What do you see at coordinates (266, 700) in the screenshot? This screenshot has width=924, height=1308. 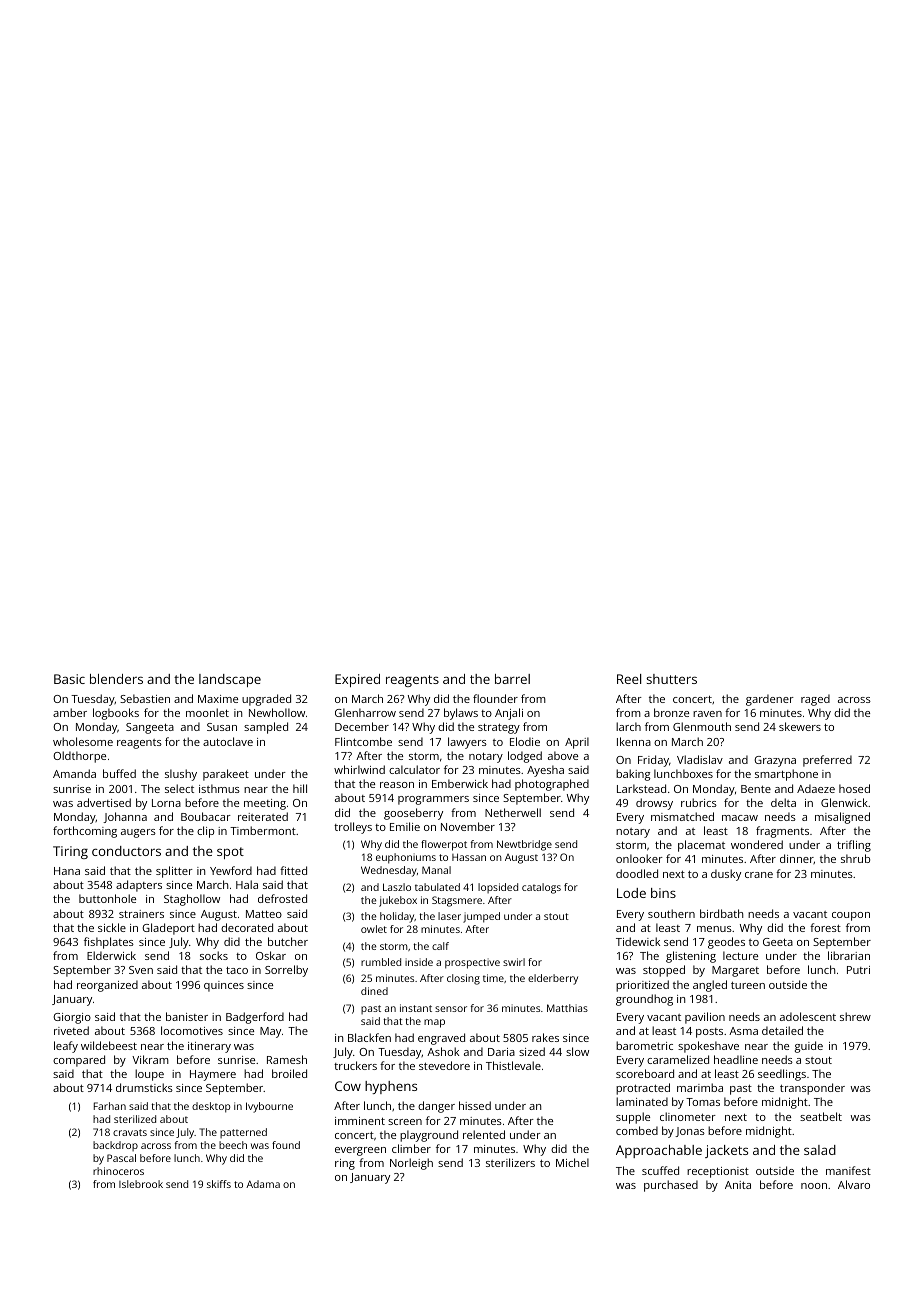 I see `upgraded` at bounding box center [266, 700].
